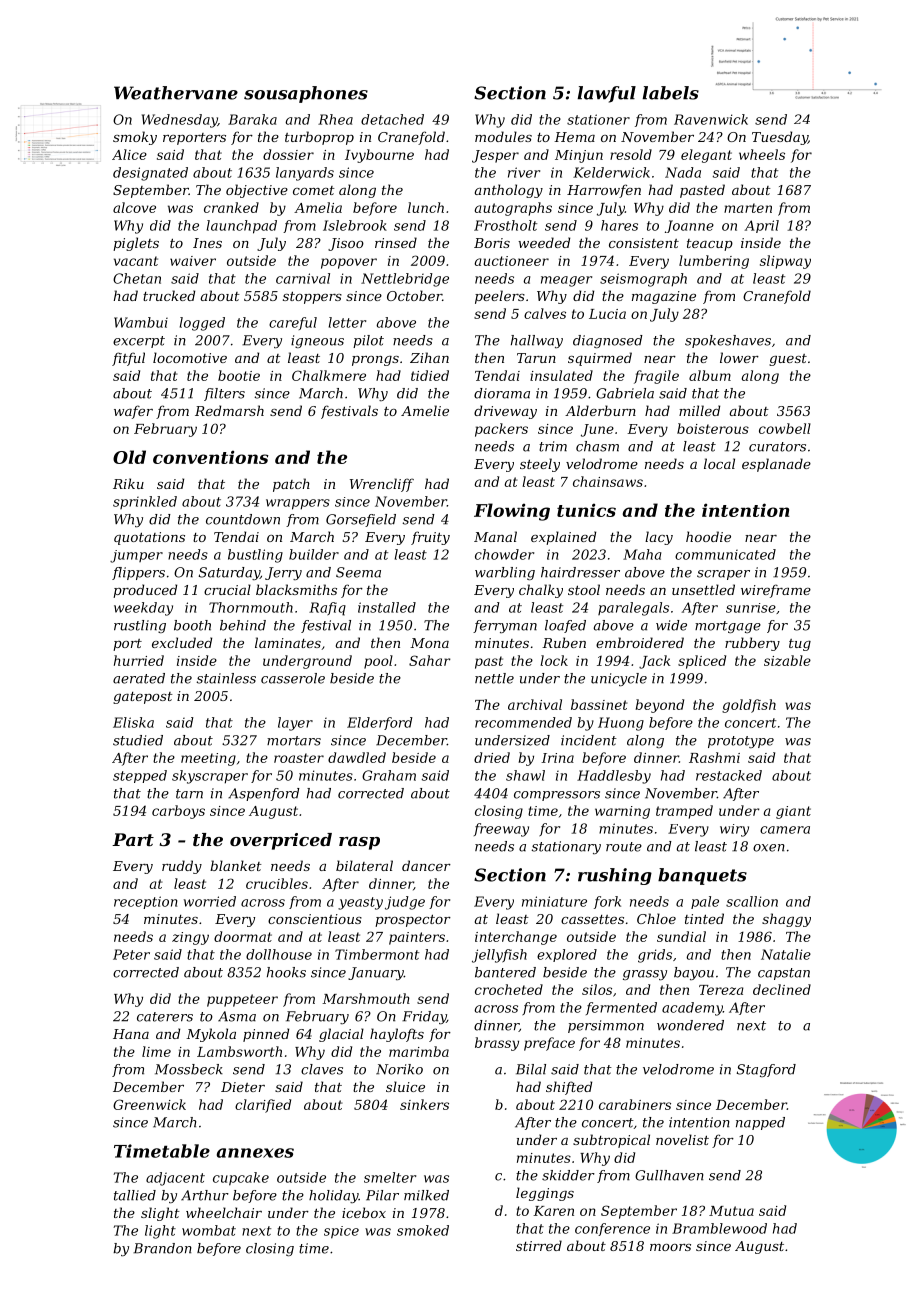 The width and height of the document is (924, 1308). Describe the element at coordinates (752, 901) in the document. I see `scallion` at that location.
